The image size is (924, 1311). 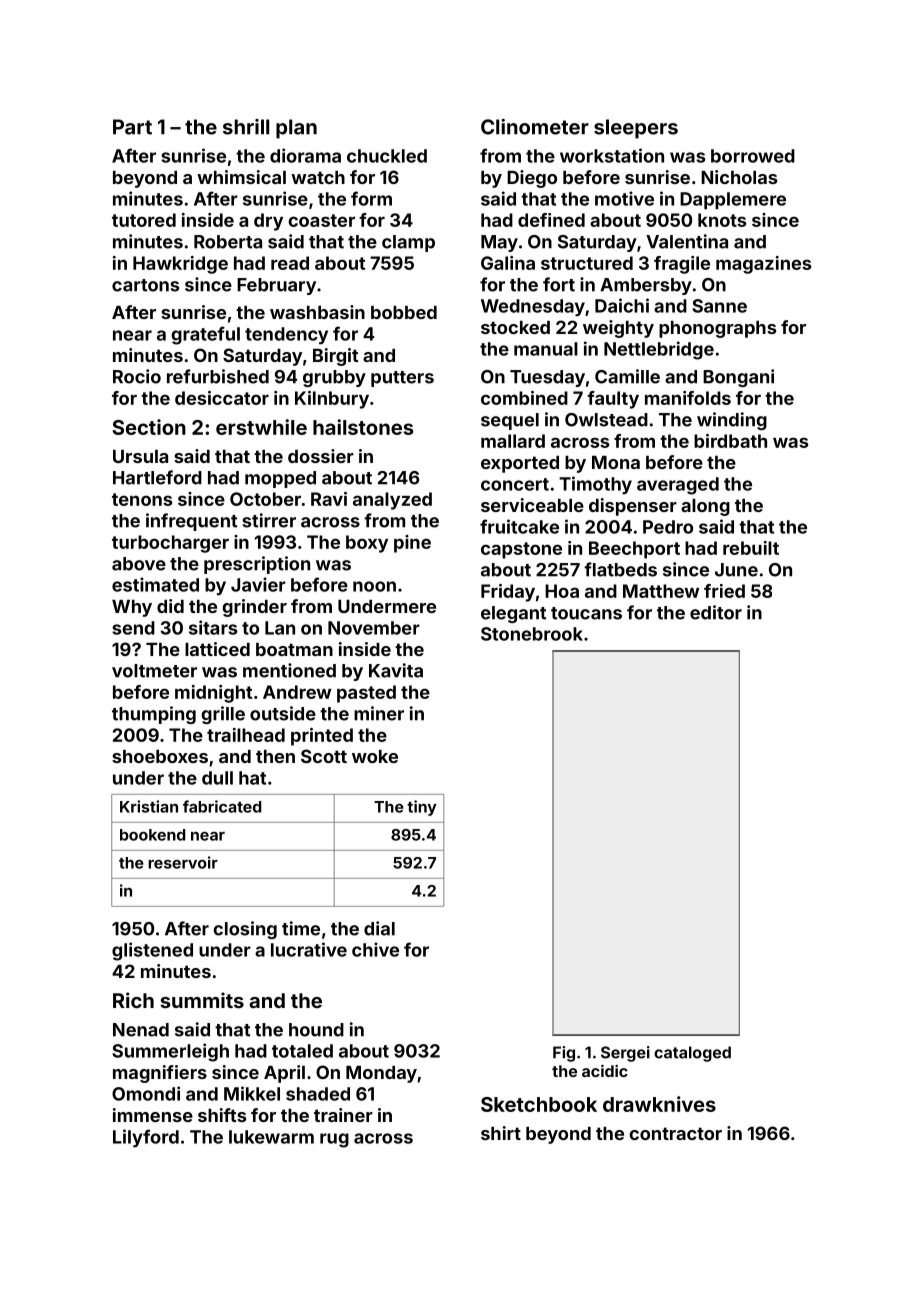 What do you see at coordinates (532, 505) in the screenshot?
I see `serviceable` at bounding box center [532, 505].
